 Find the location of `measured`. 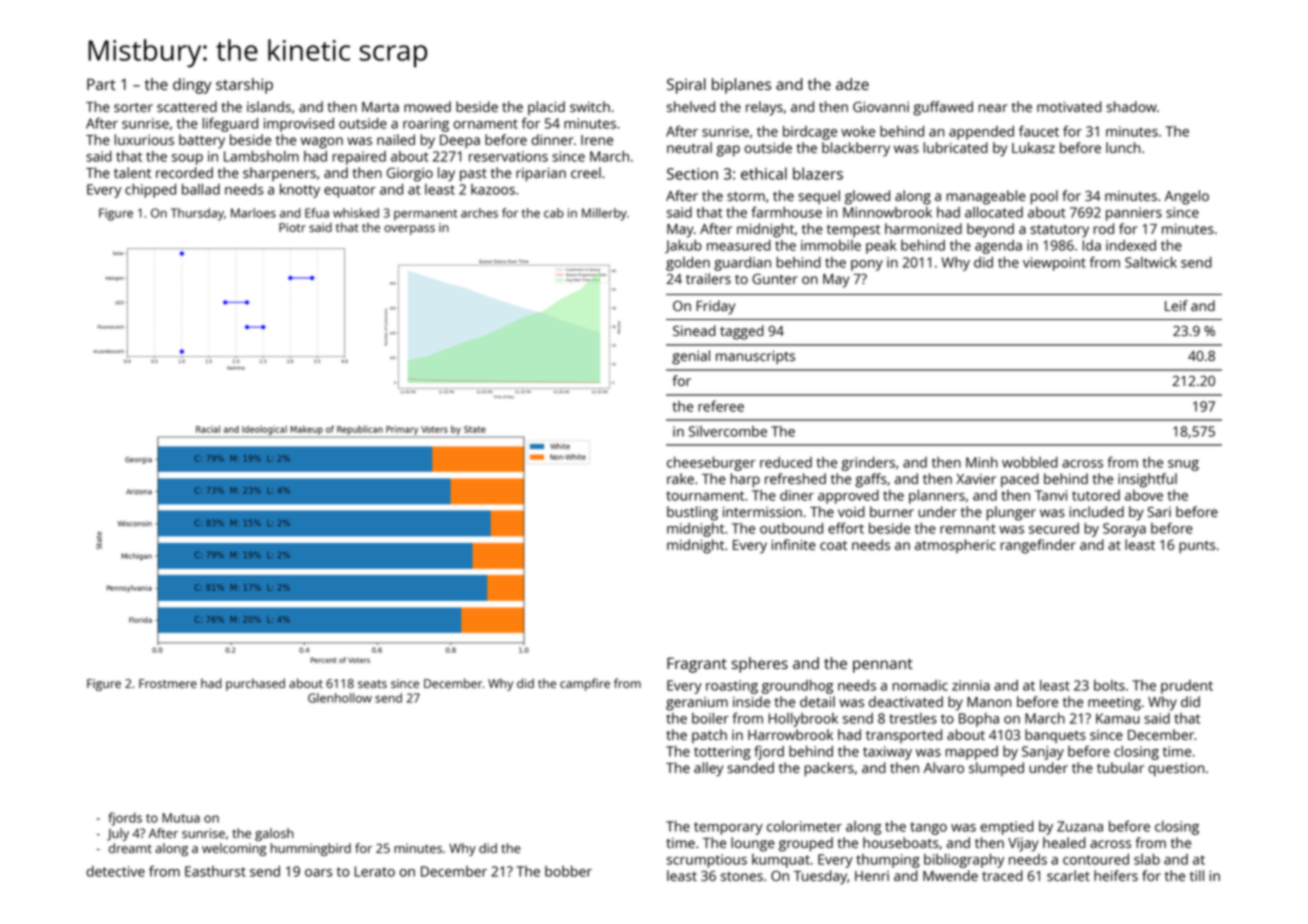

measured is located at coordinates (739, 245).
